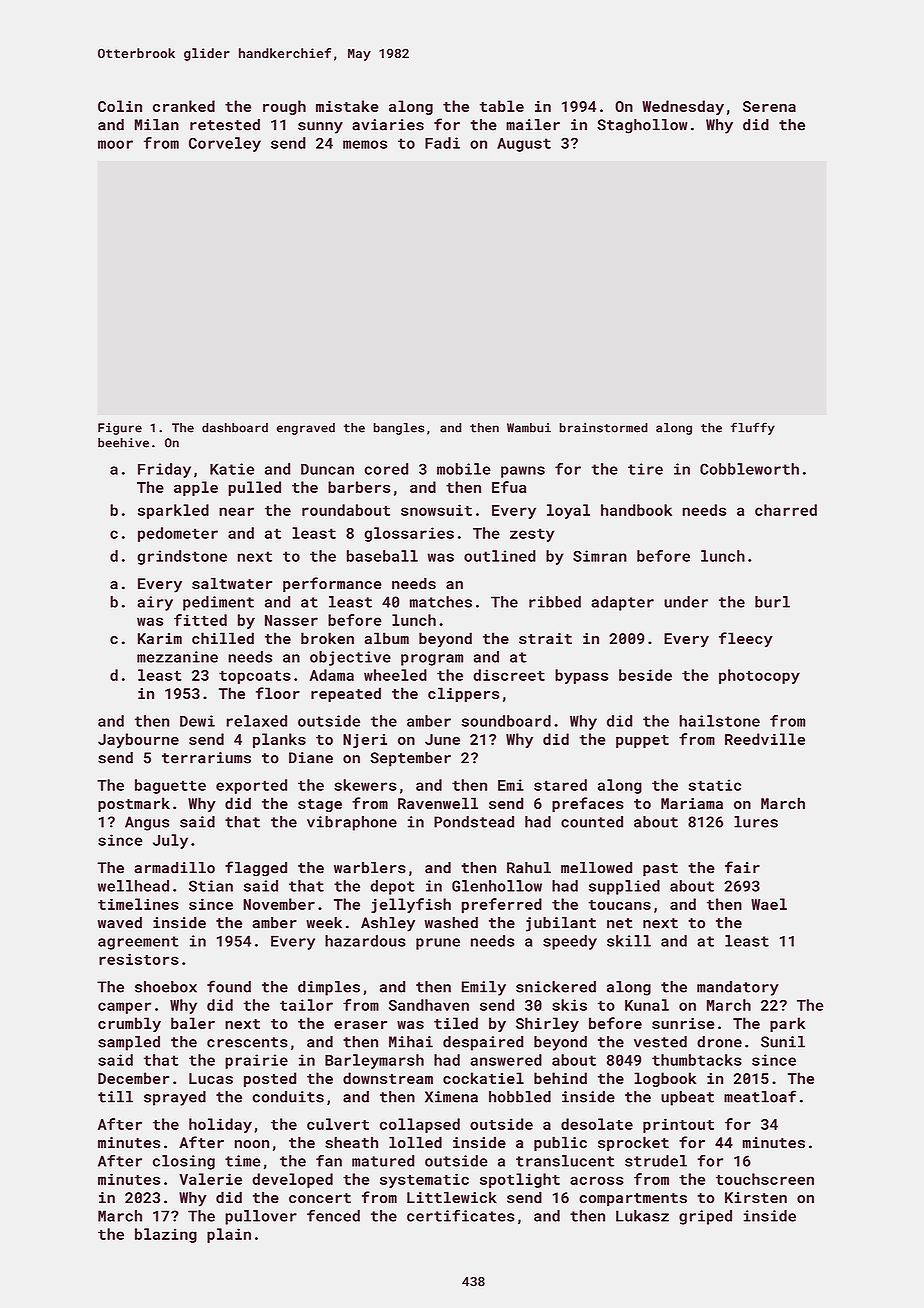 The image size is (924, 1308). Describe the element at coordinates (441, 602) in the screenshot. I see `matches` at that location.
